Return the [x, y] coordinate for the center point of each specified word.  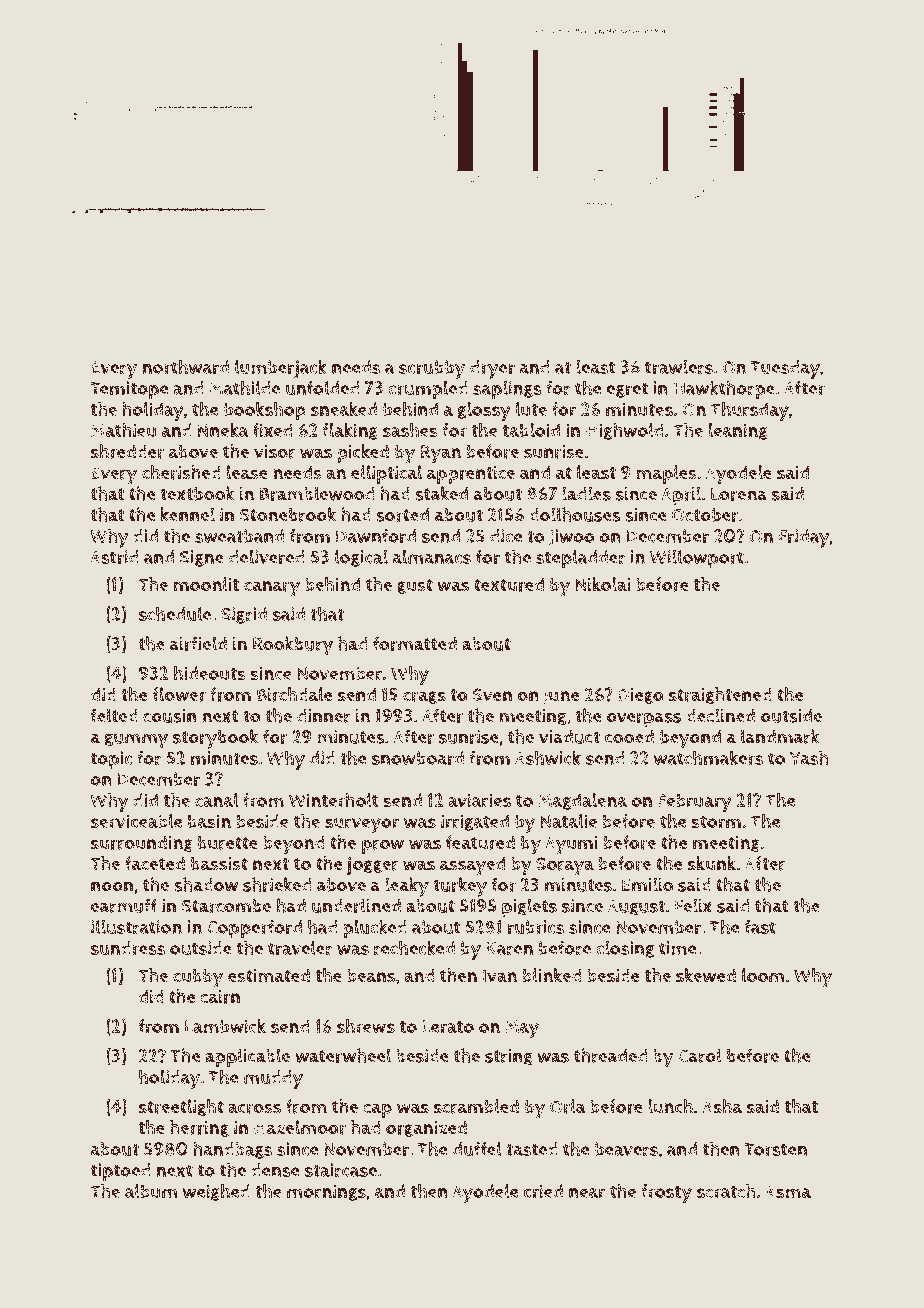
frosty [666, 1193]
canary [272, 589]
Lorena [739, 494]
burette [228, 843]
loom [763, 975]
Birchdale [295, 694]
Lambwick [225, 1026]
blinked [552, 975]
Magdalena [582, 801]
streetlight [181, 1107]
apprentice [471, 475]
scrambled [476, 1106]
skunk [712, 863]
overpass [643, 719]
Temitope [129, 390]
